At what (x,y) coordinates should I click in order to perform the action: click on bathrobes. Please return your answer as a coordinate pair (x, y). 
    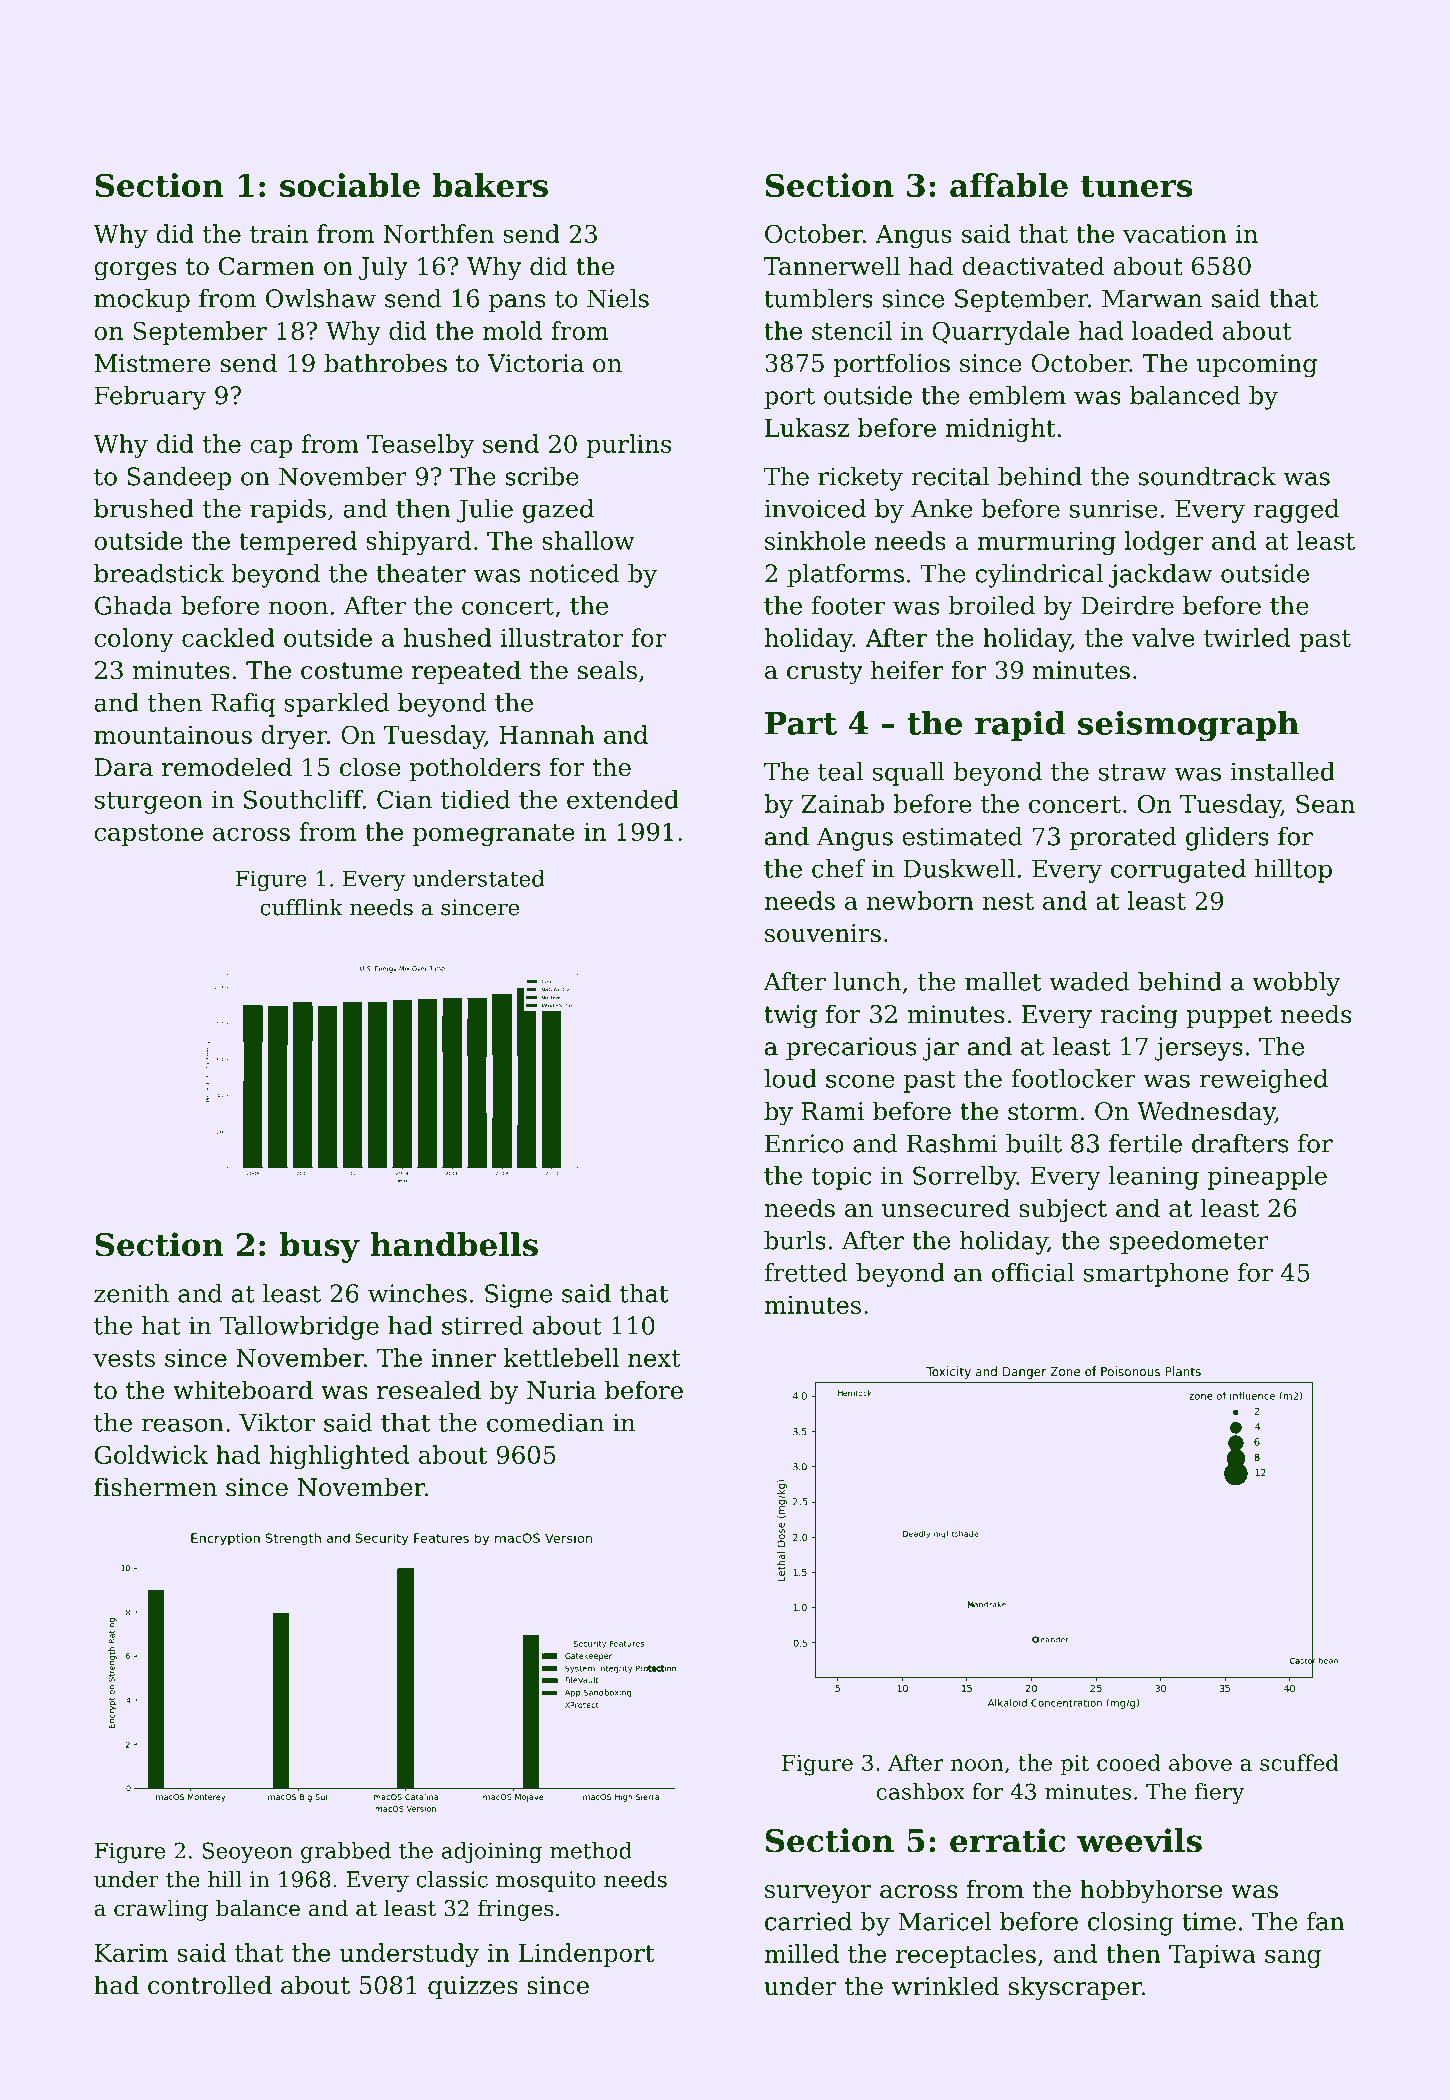
    Looking at the image, I should click on (385, 363).
